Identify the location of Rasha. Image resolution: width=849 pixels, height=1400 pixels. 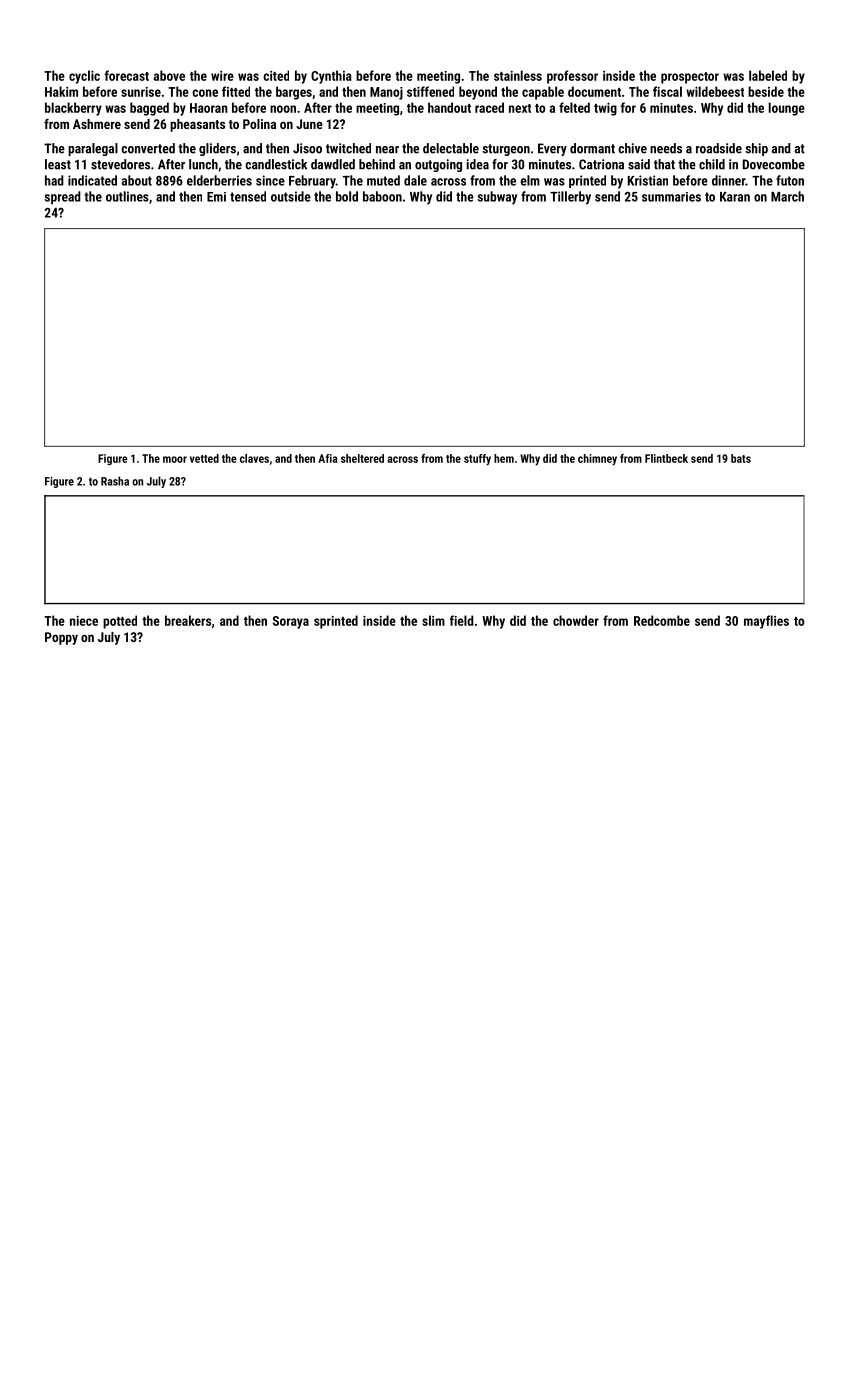
(115, 481).
